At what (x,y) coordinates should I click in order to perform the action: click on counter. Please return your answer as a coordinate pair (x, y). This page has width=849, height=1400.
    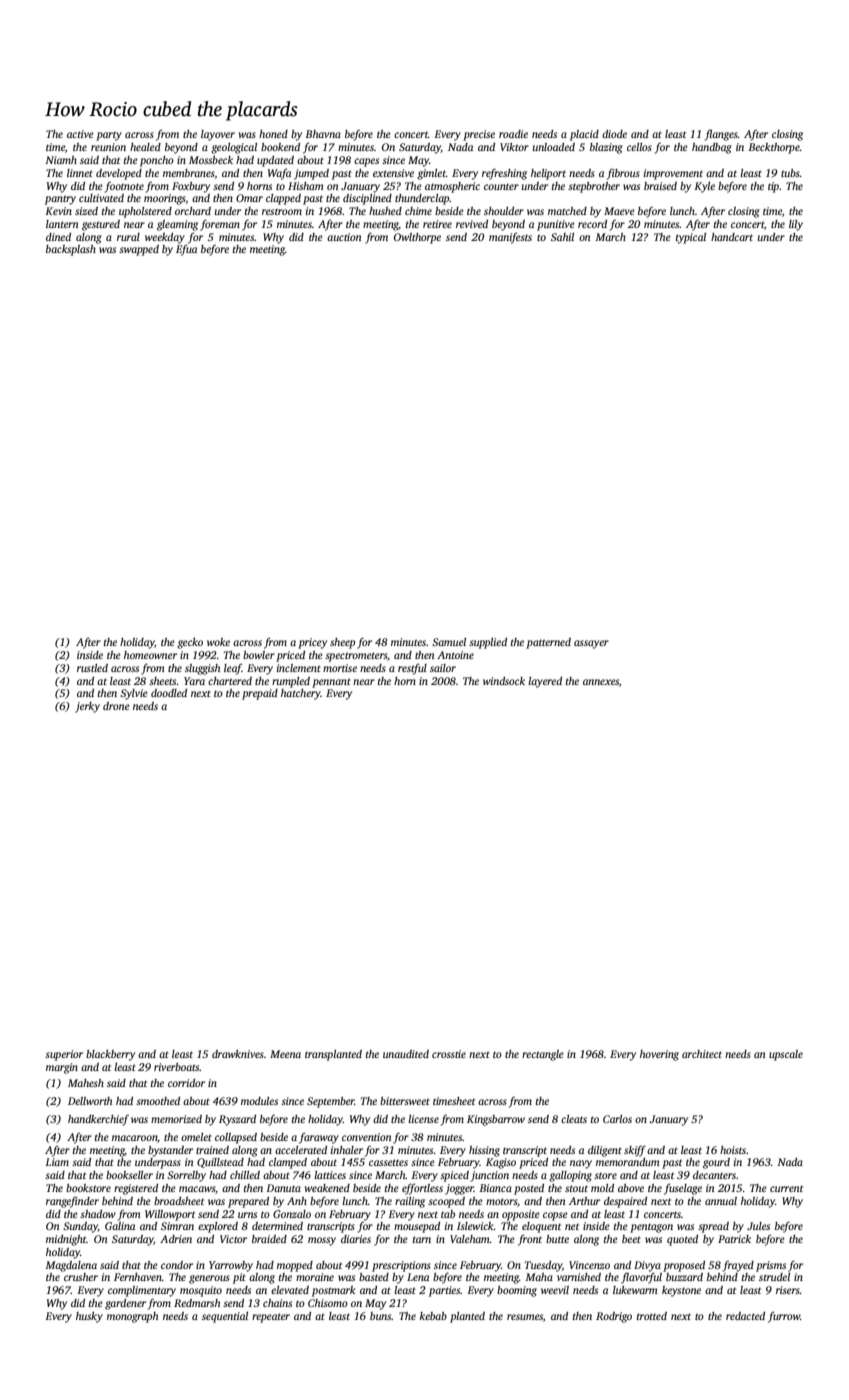
    Looking at the image, I should click on (501, 186).
